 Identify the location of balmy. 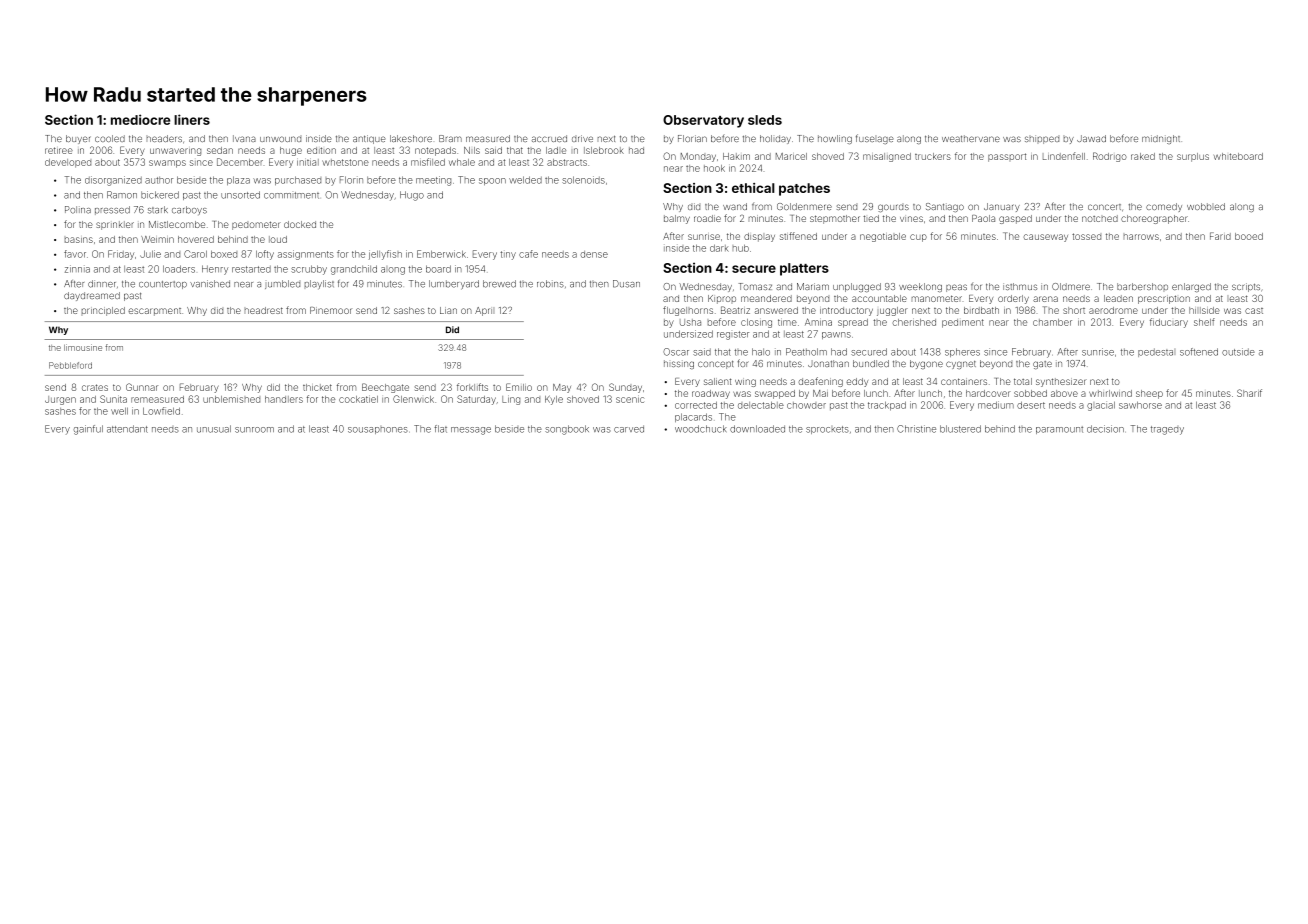
(677, 219).
